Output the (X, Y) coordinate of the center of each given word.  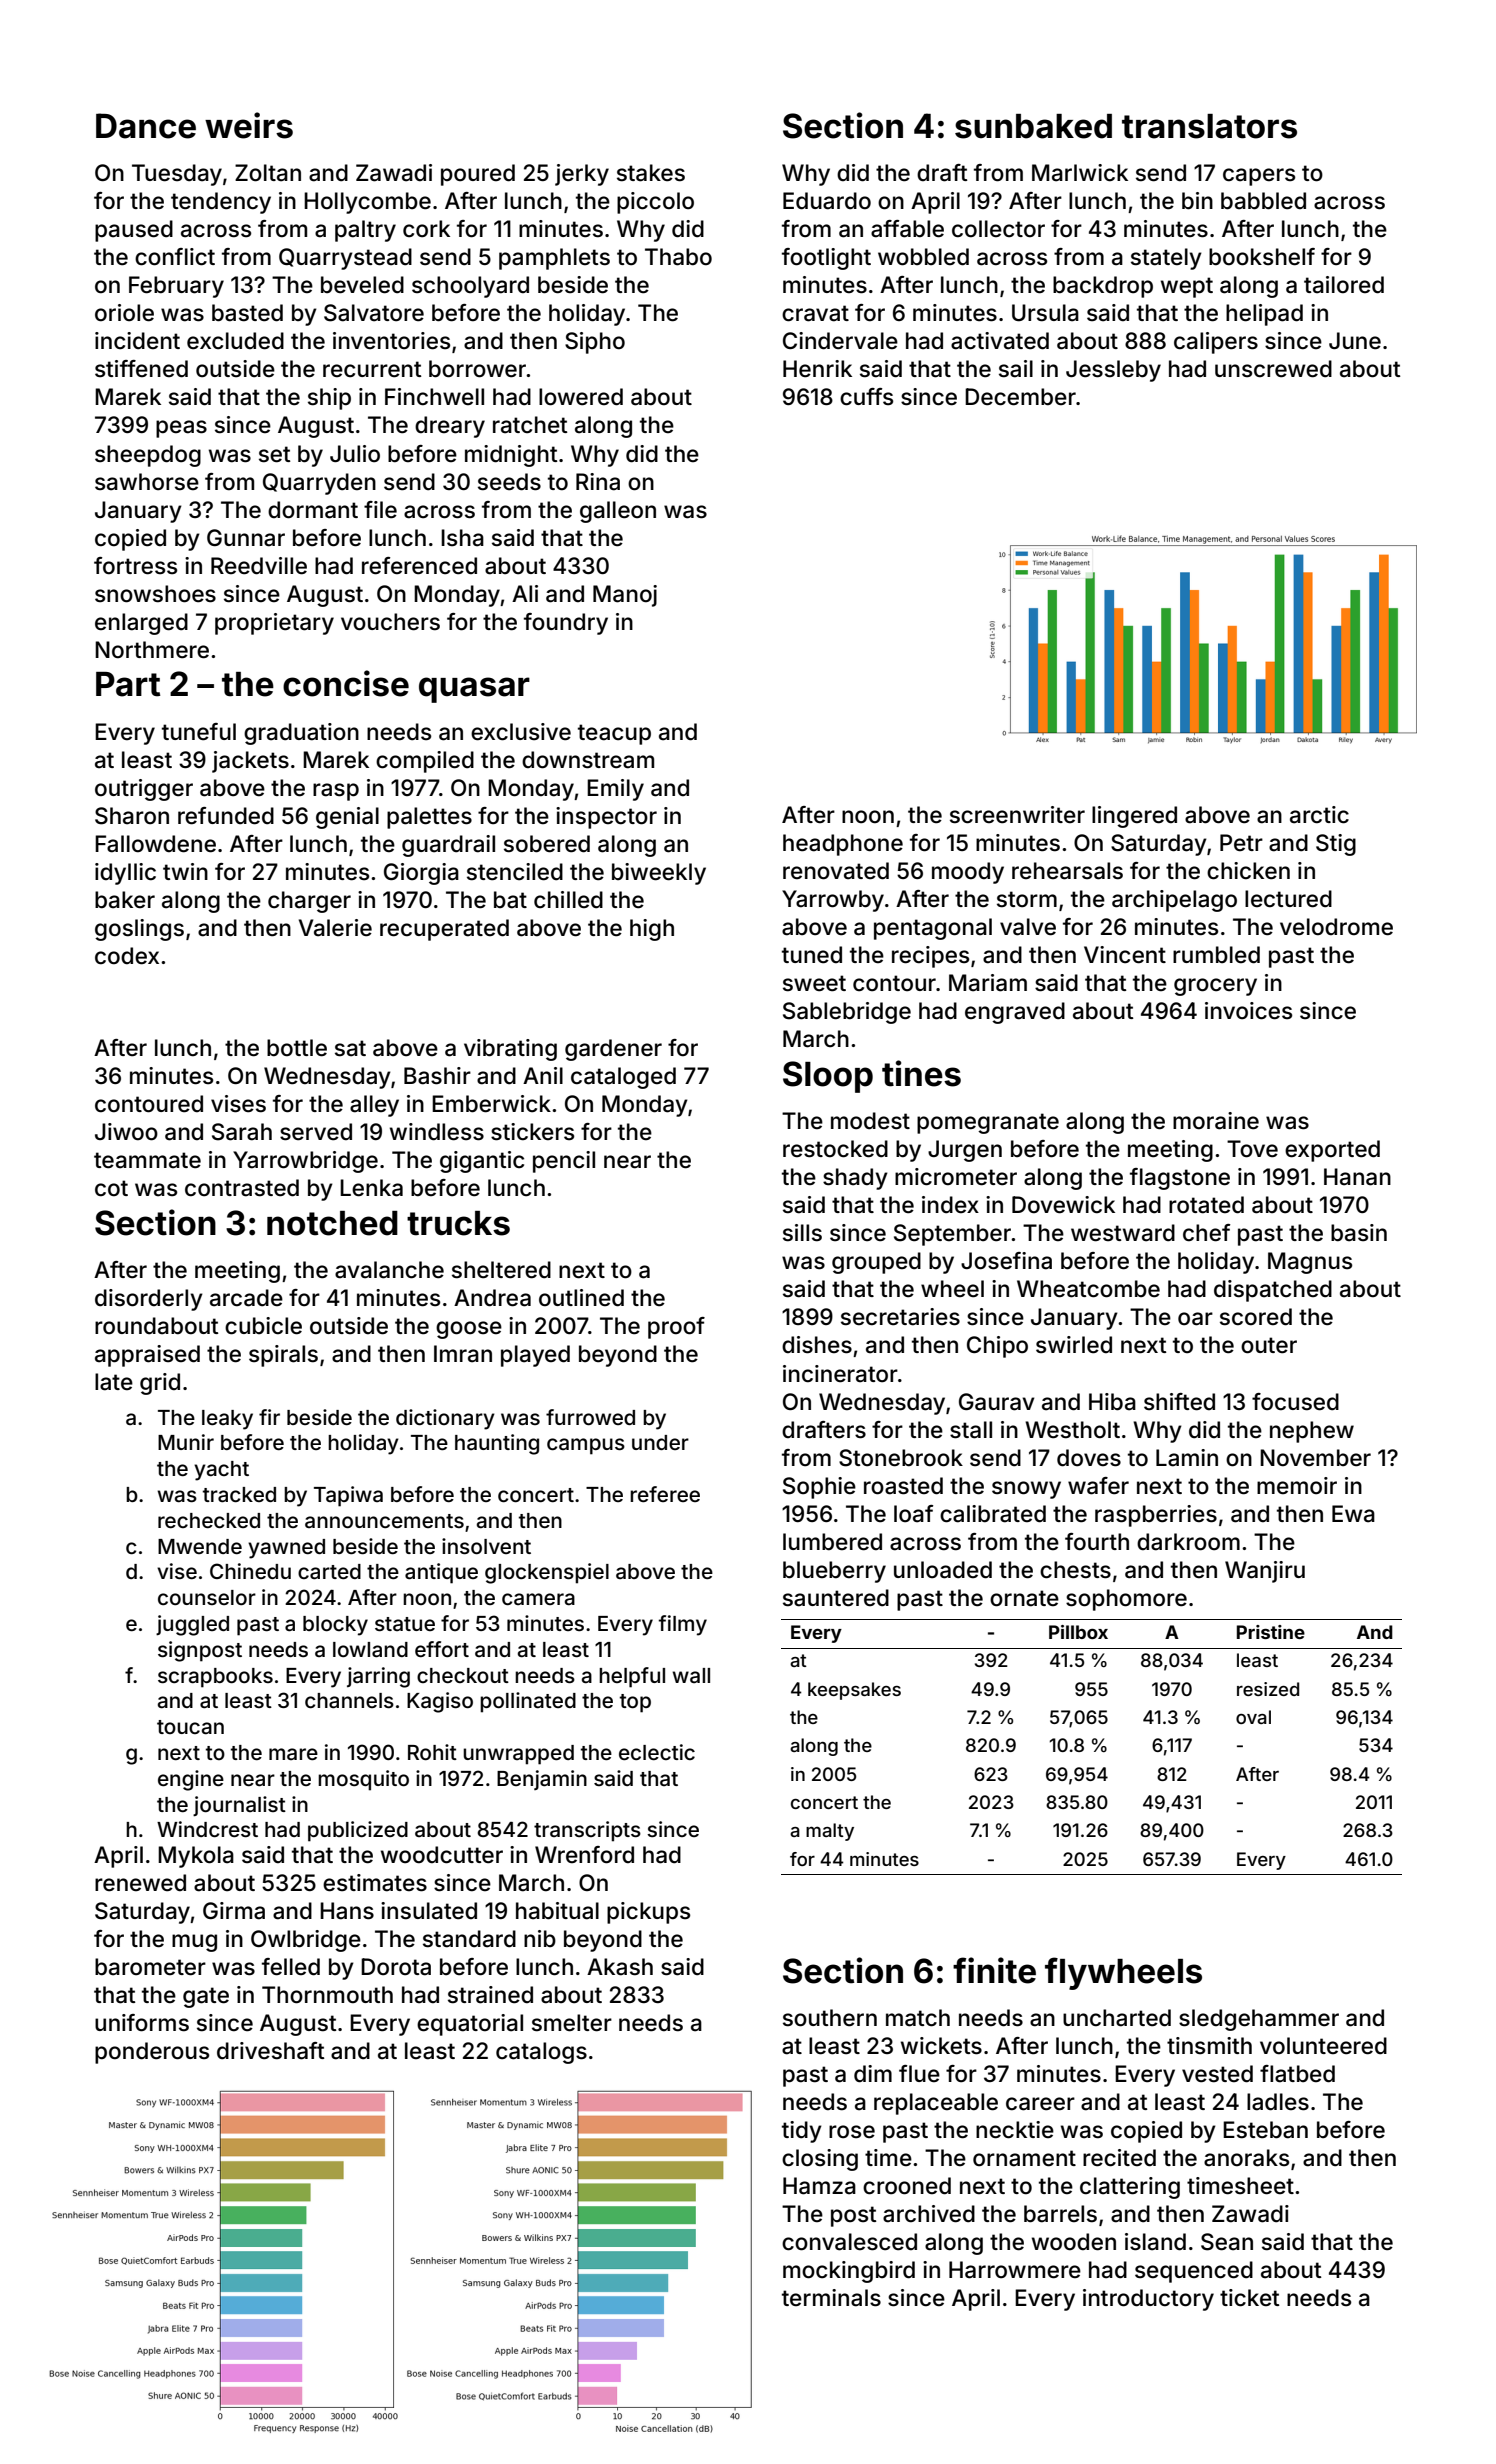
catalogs (541, 2053)
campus (586, 1446)
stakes (651, 173)
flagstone (1180, 1179)
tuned (812, 955)
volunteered (1323, 2046)
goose (469, 1330)
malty (830, 1832)
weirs (249, 125)
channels (349, 1701)
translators (1209, 126)
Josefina (1006, 1261)
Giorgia (421, 874)
